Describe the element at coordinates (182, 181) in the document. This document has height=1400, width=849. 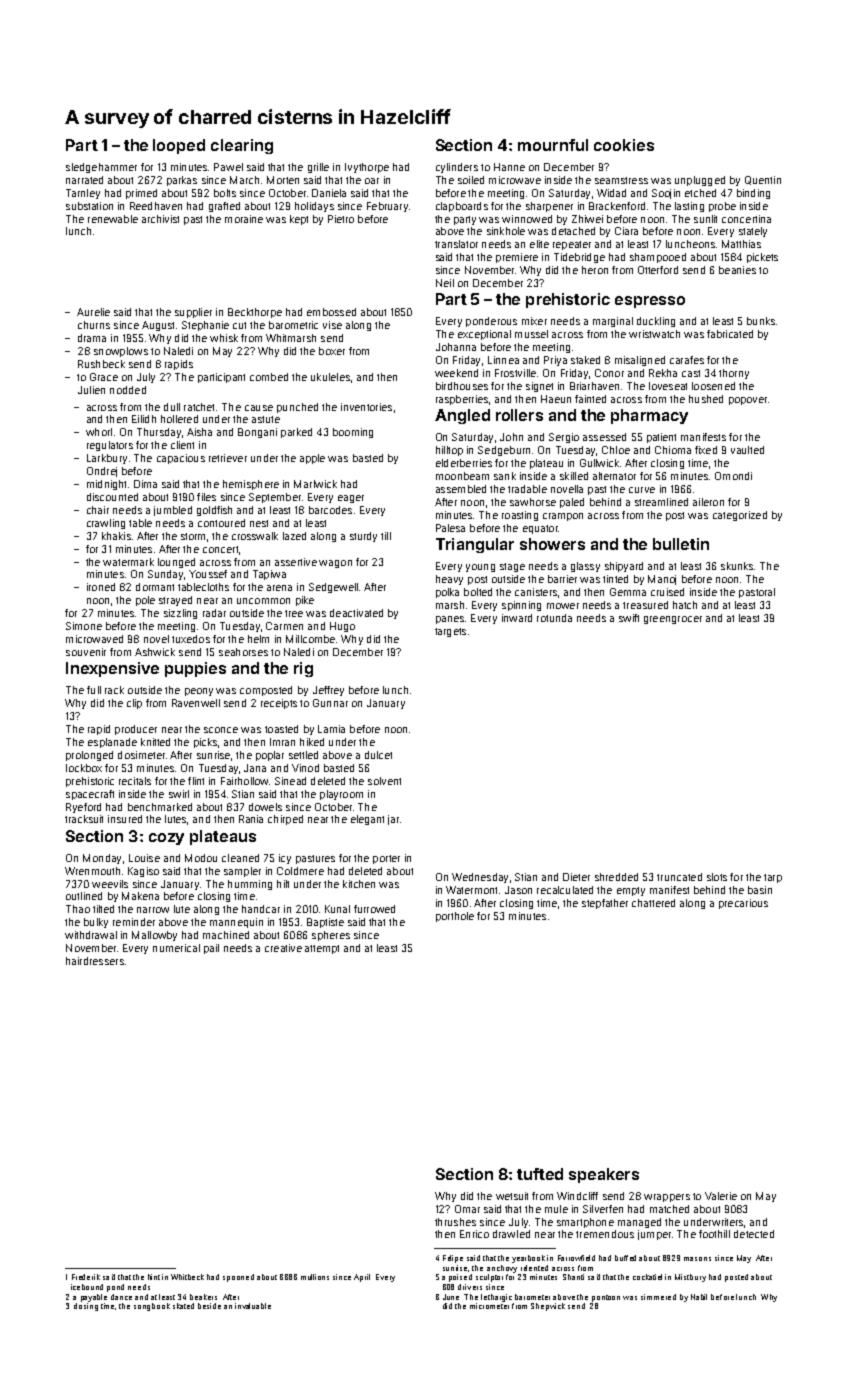
I see `parkas` at that location.
